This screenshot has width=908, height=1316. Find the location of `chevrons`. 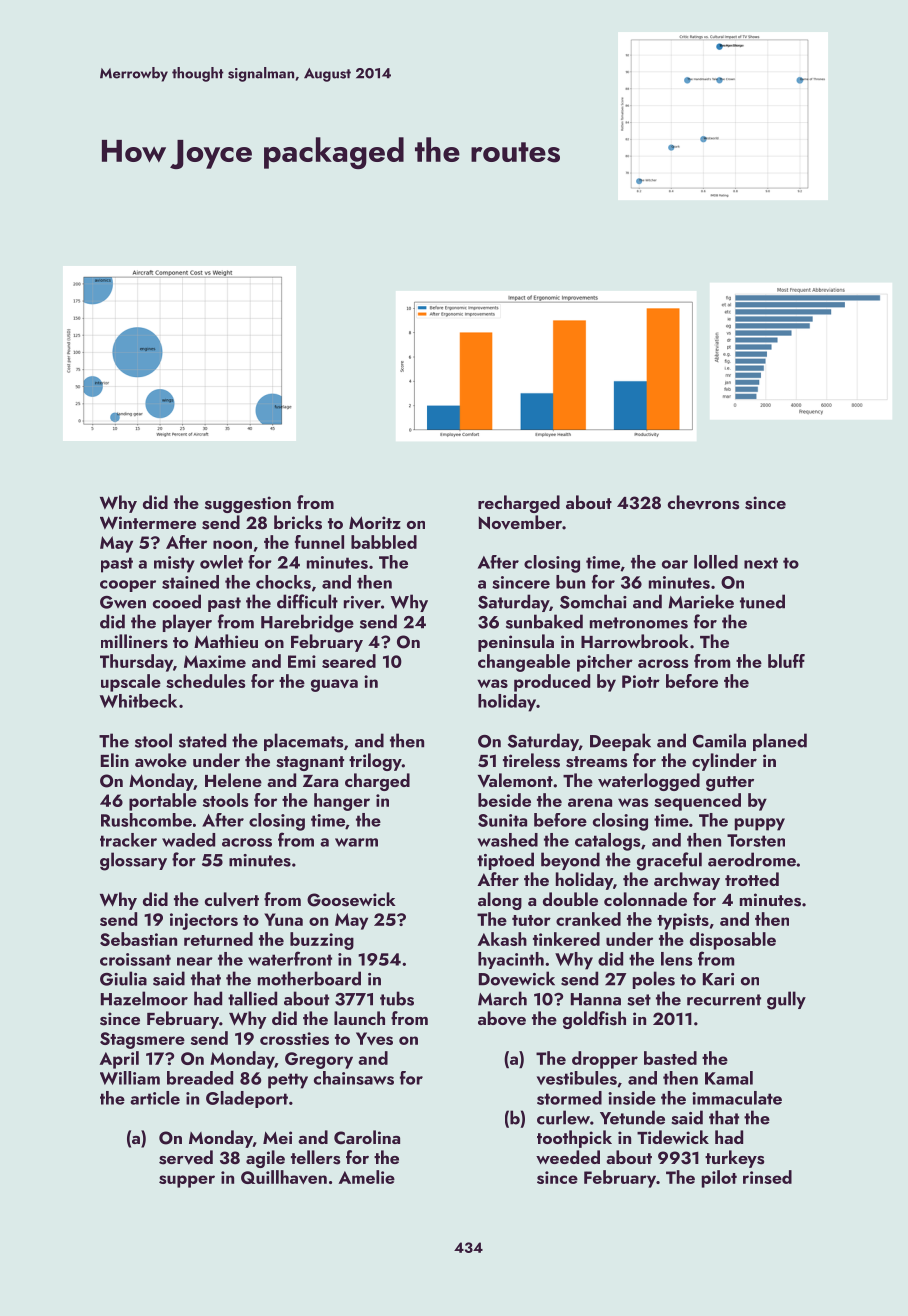

chevrons is located at coordinates (703, 502).
